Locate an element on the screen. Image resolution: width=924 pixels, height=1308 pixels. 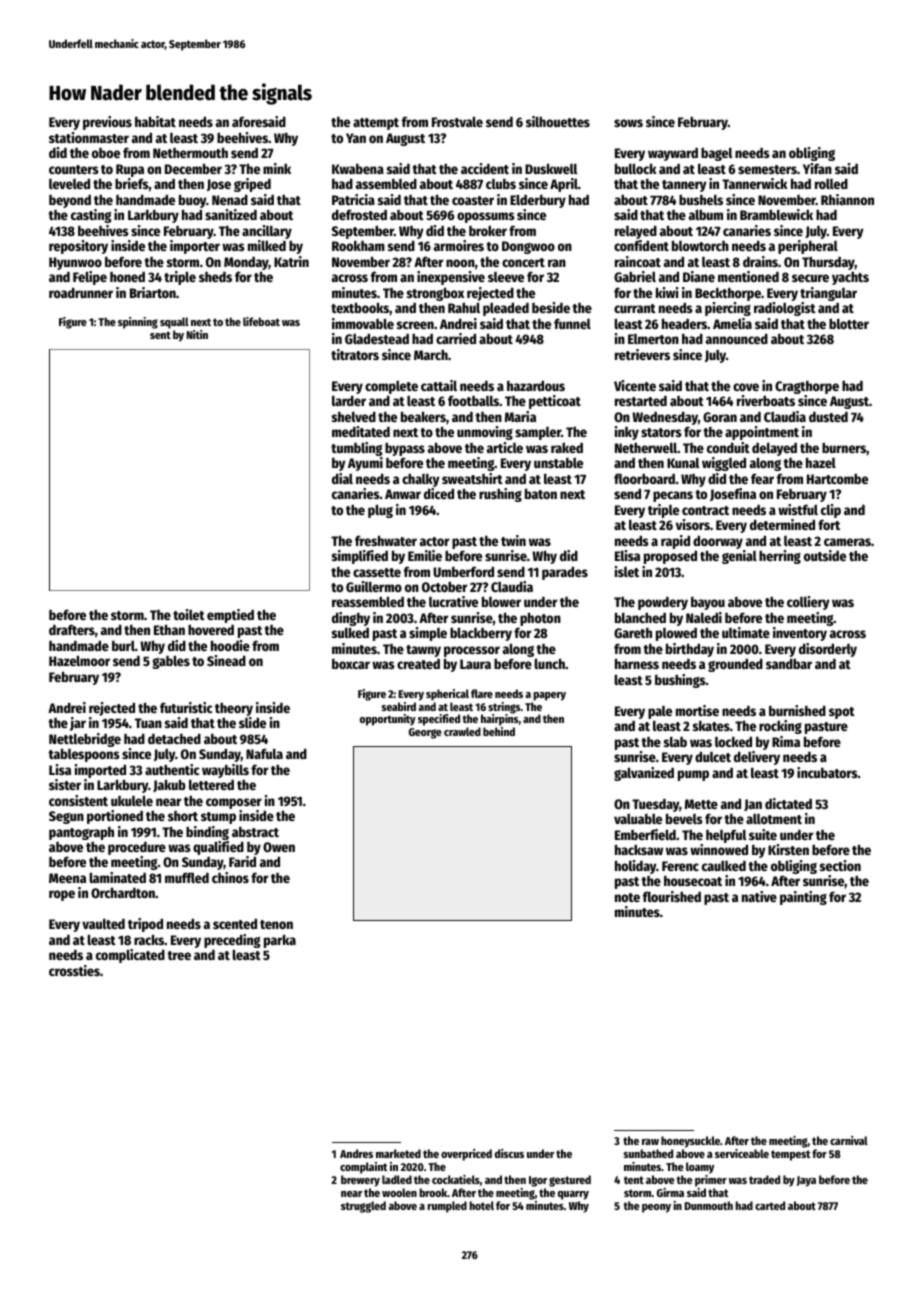
silhouettes is located at coordinates (558, 121).
